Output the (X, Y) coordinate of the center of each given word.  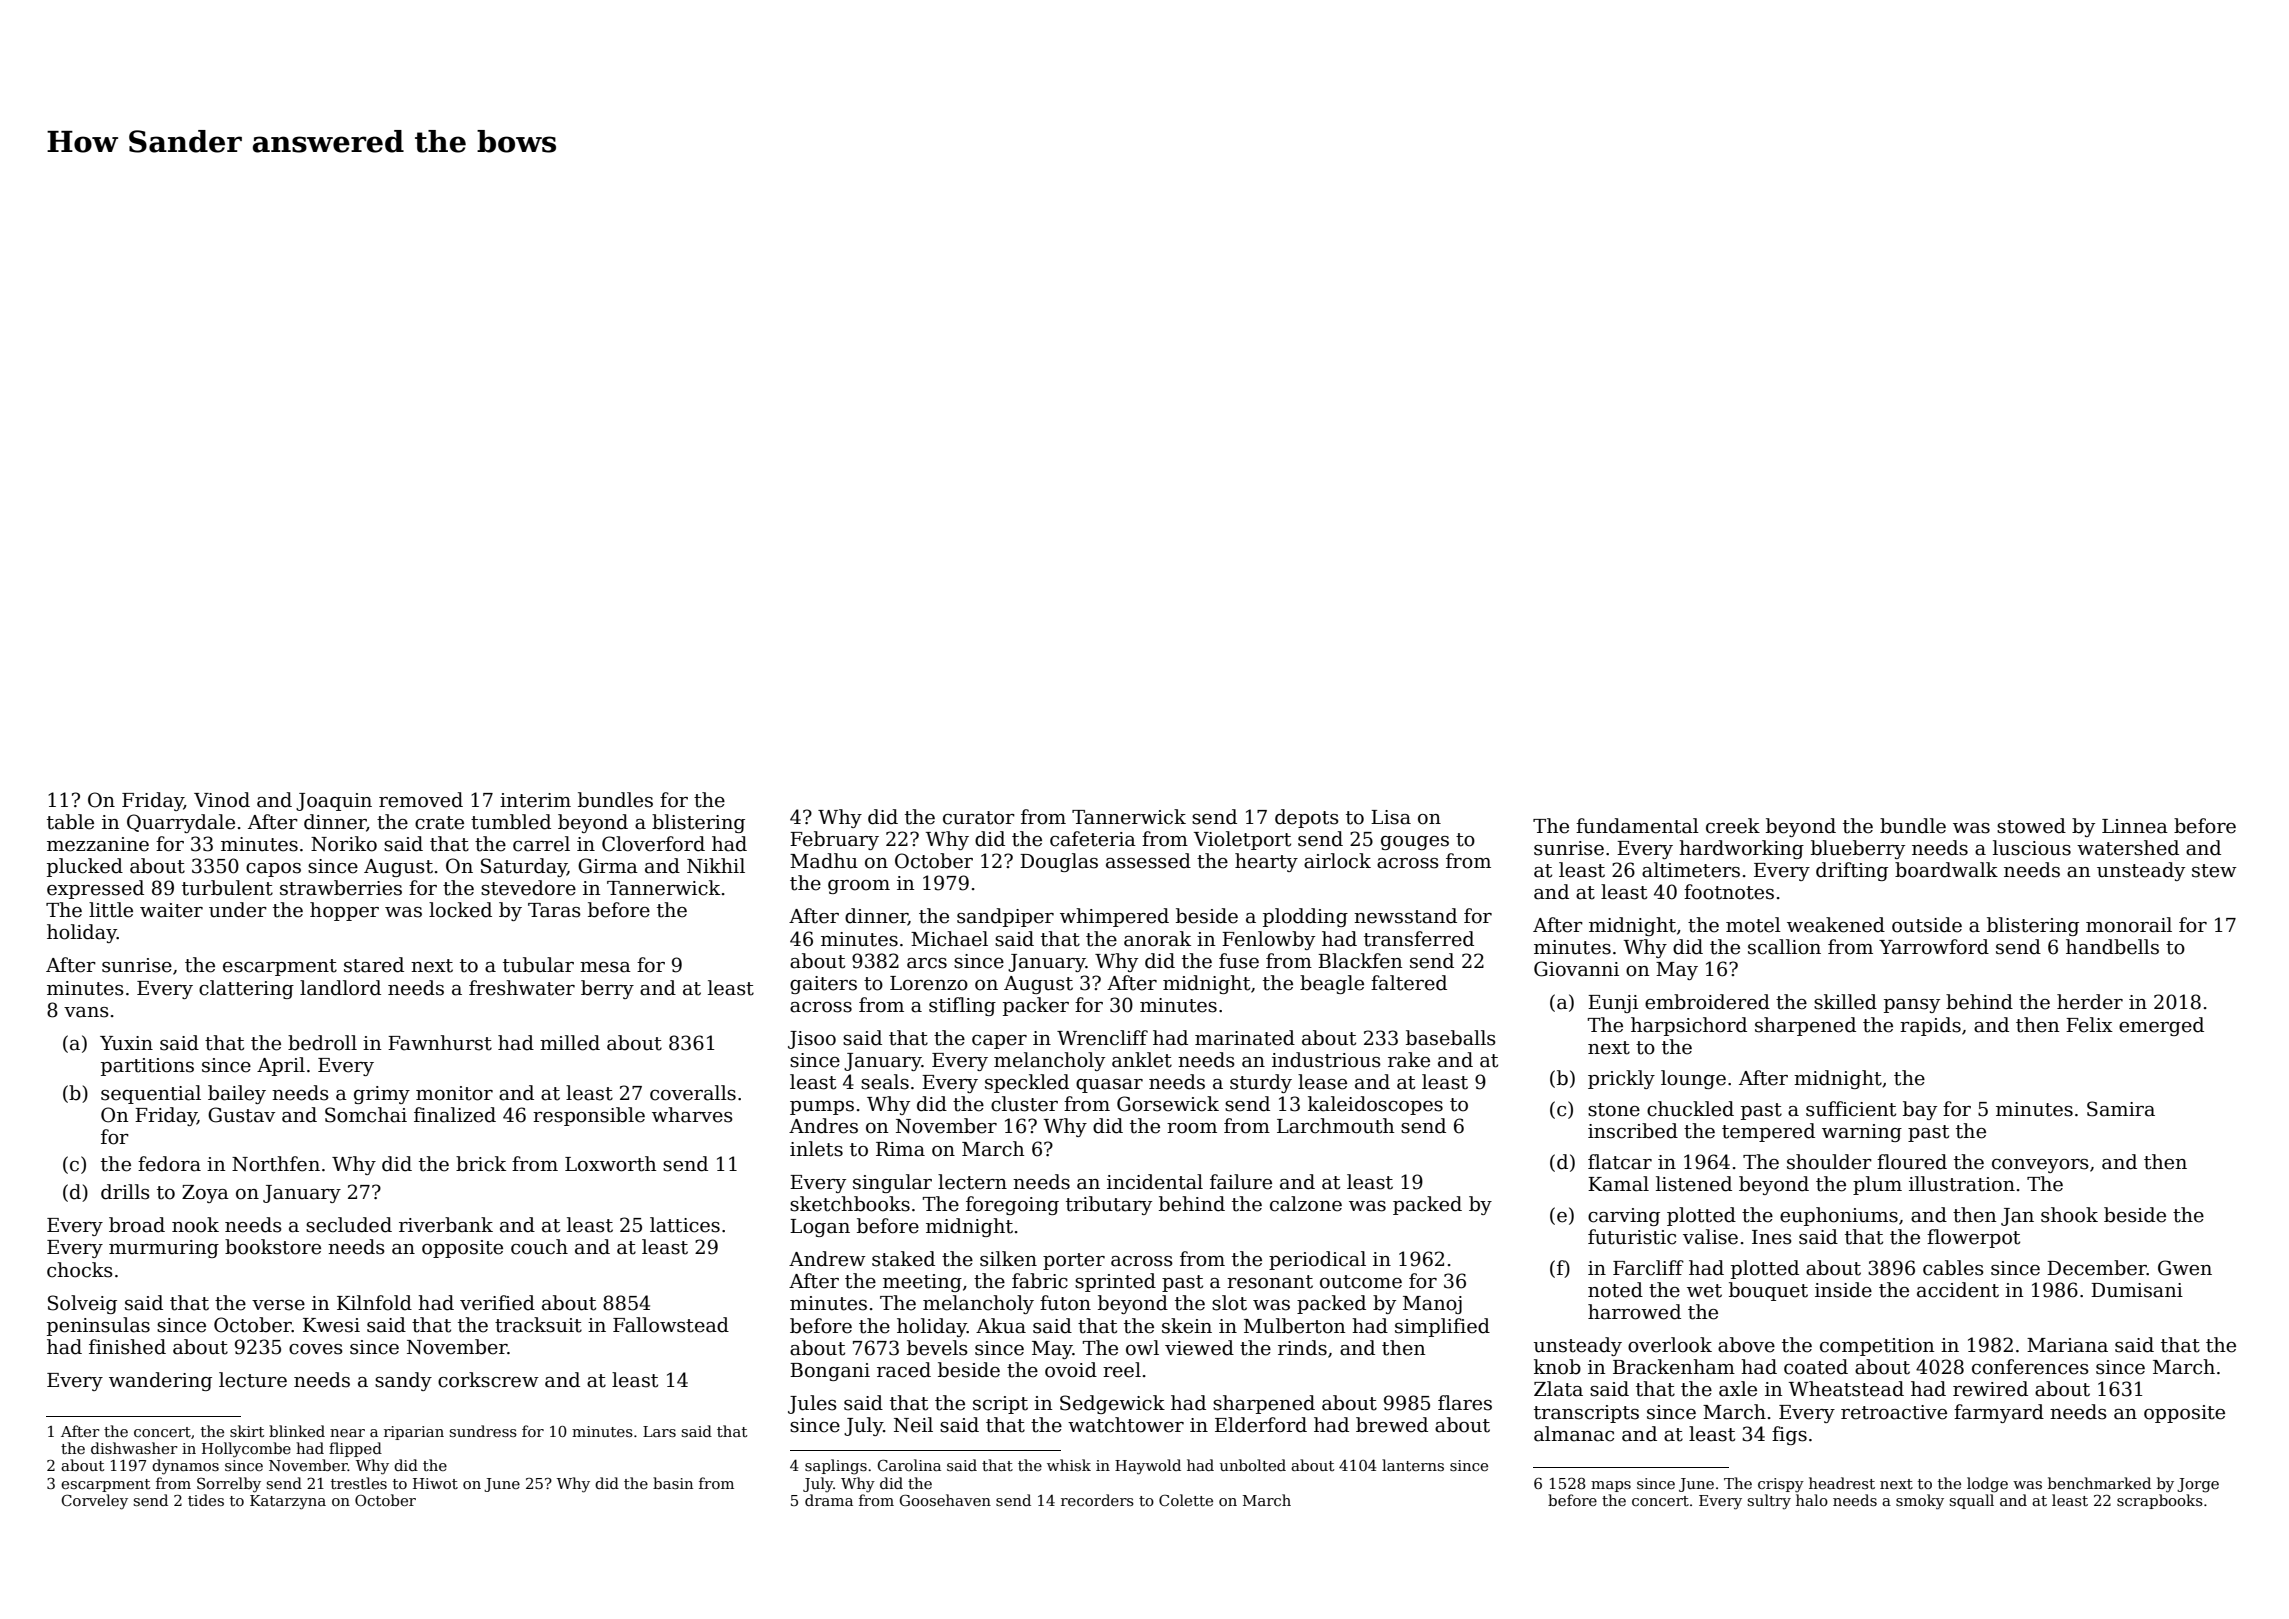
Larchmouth (1335, 1126)
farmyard (1999, 1413)
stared (374, 965)
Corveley (95, 1502)
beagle (1332, 984)
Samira (2121, 1109)
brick (481, 1164)
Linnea (2135, 826)
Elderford (1261, 1425)
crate (439, 823)
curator (979, 818)
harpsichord (1689, 1026)
